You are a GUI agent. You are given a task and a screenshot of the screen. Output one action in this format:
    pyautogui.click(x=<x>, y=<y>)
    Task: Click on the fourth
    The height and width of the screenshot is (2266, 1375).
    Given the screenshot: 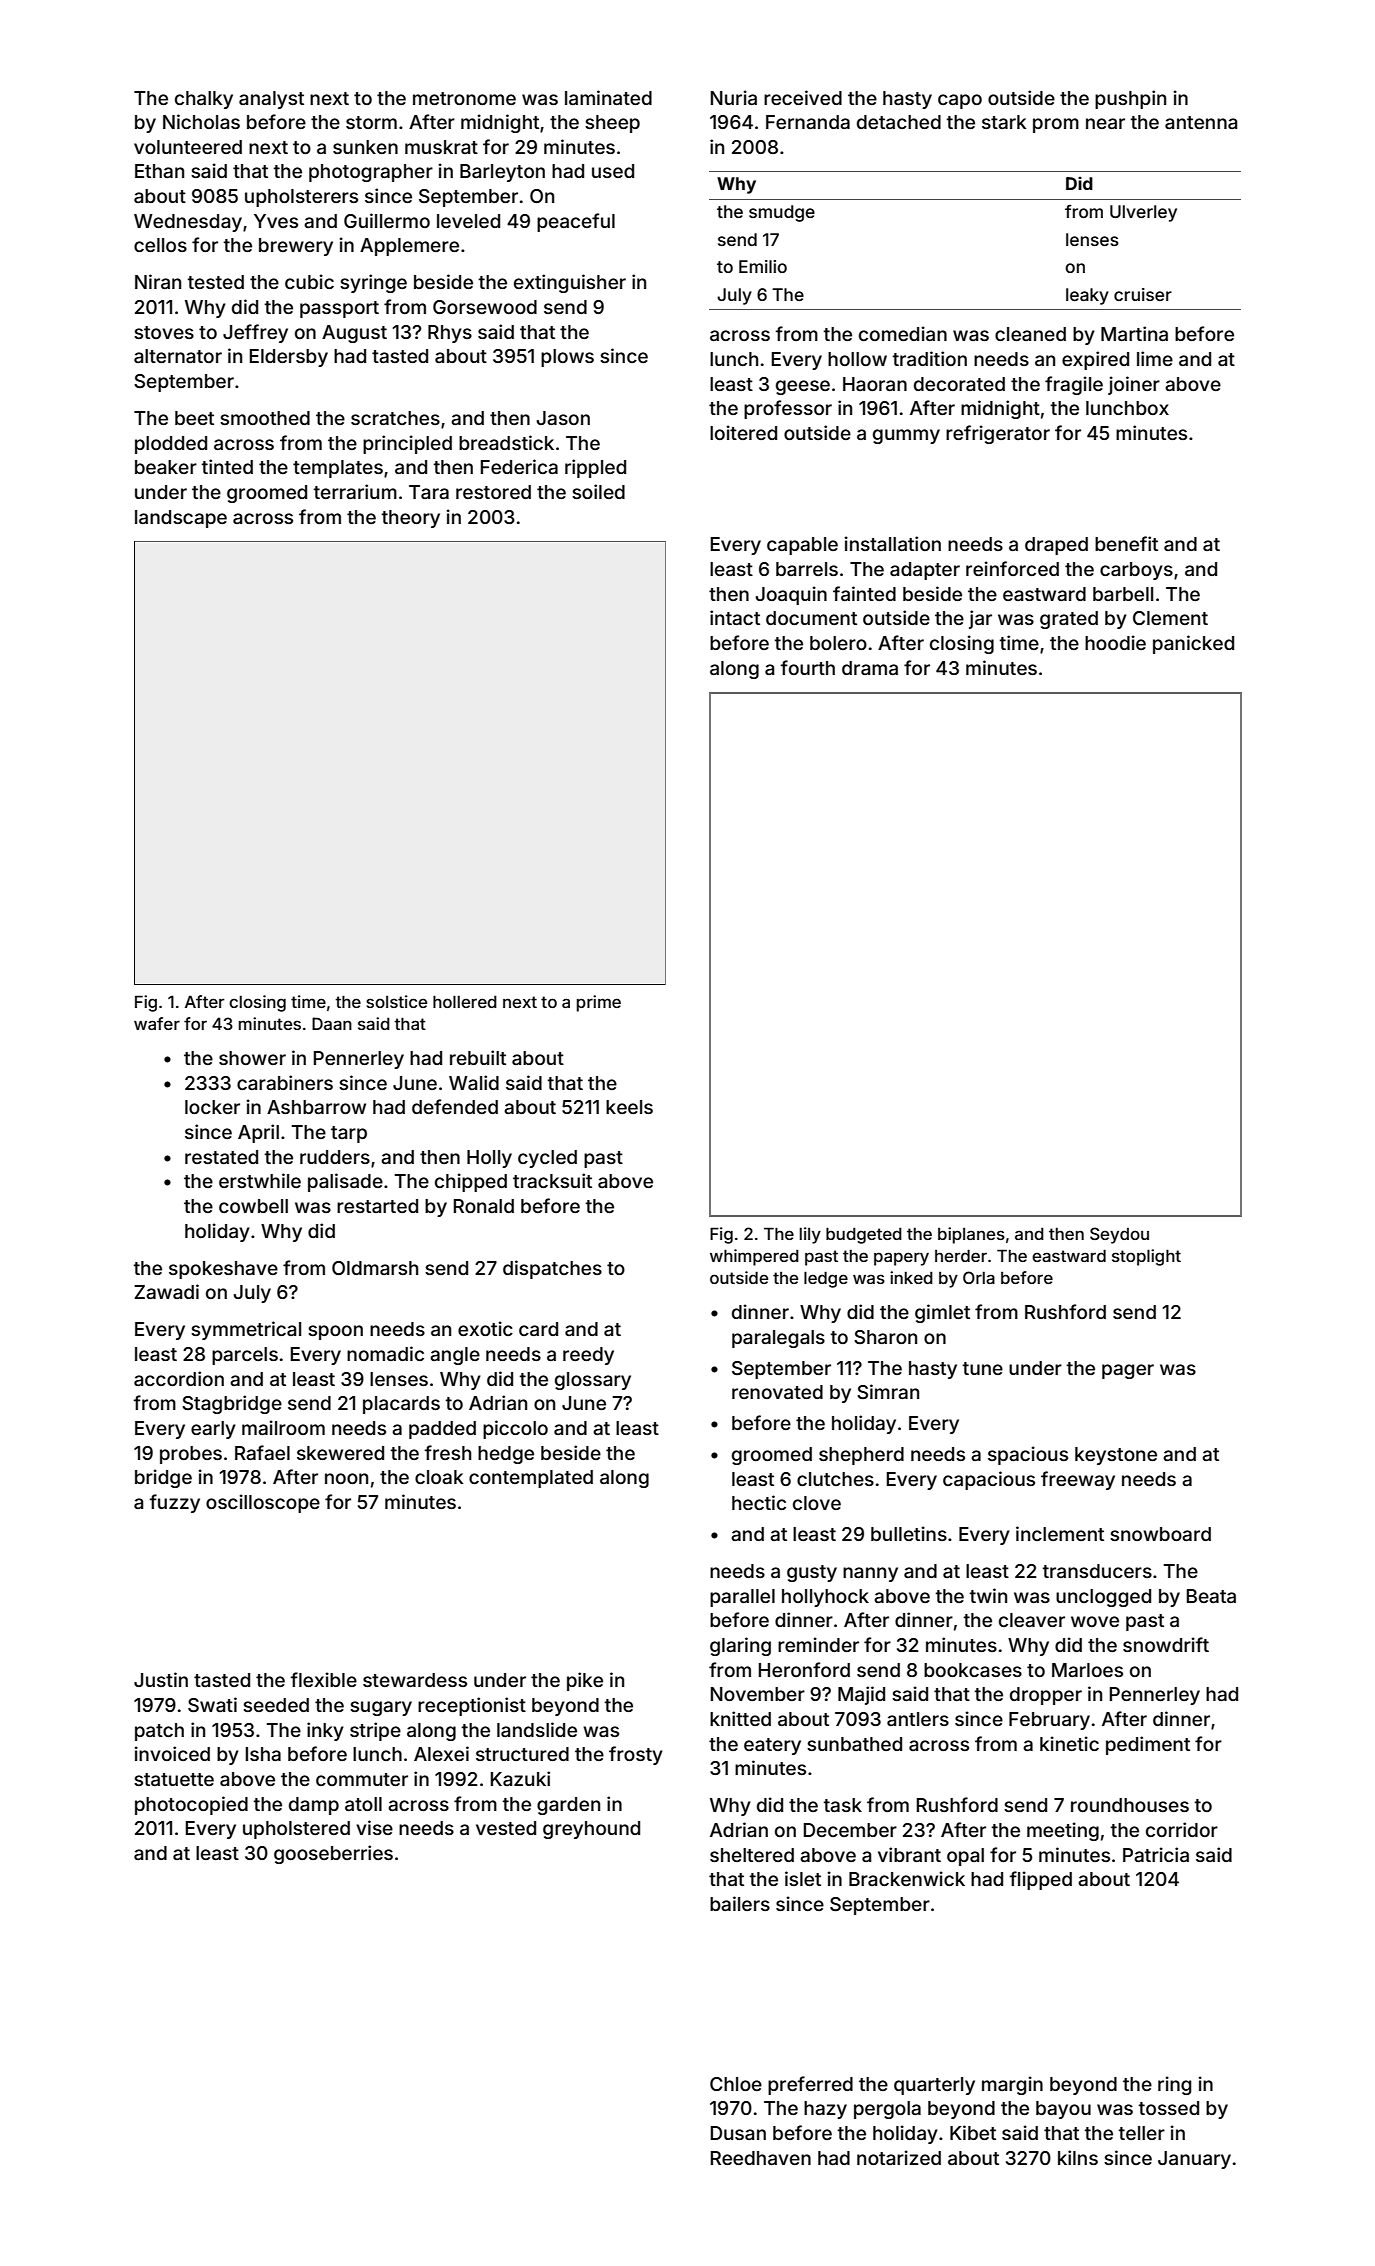 What is the action you would take?
    pyautogui.click(x=808, y=667)
